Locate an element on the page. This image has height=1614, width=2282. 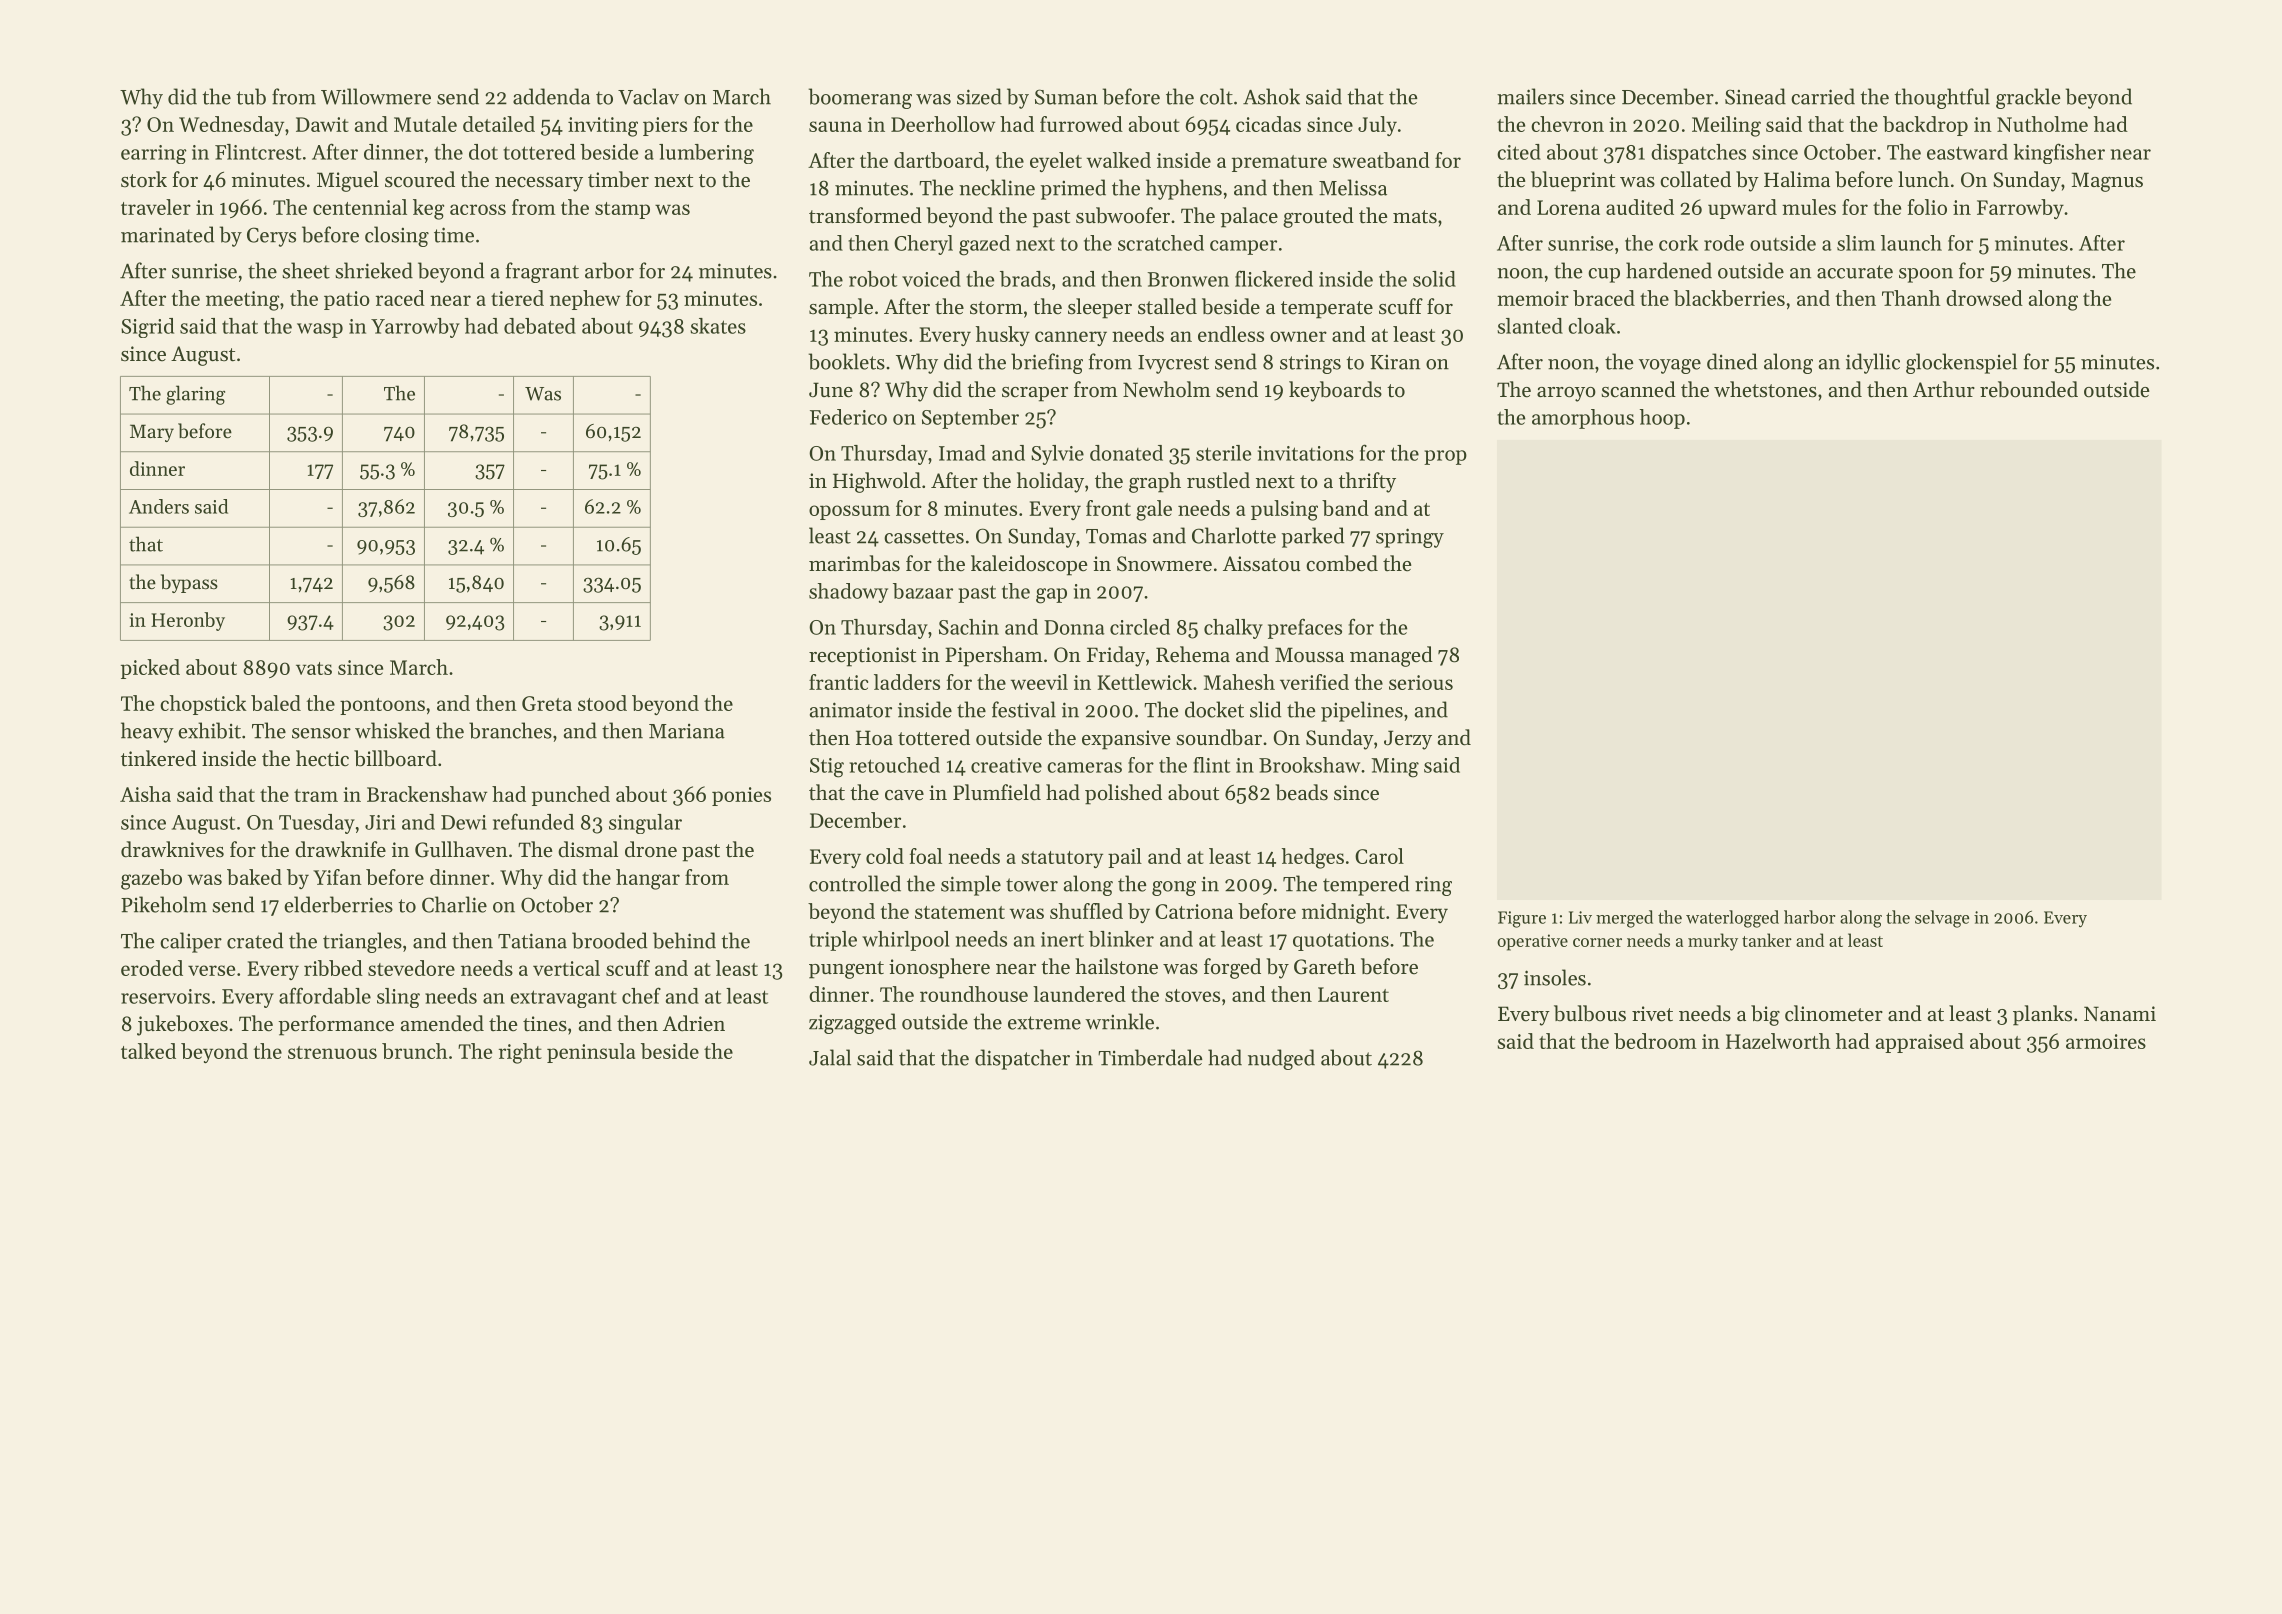
stevedore is located at coordinates (411, 968).
